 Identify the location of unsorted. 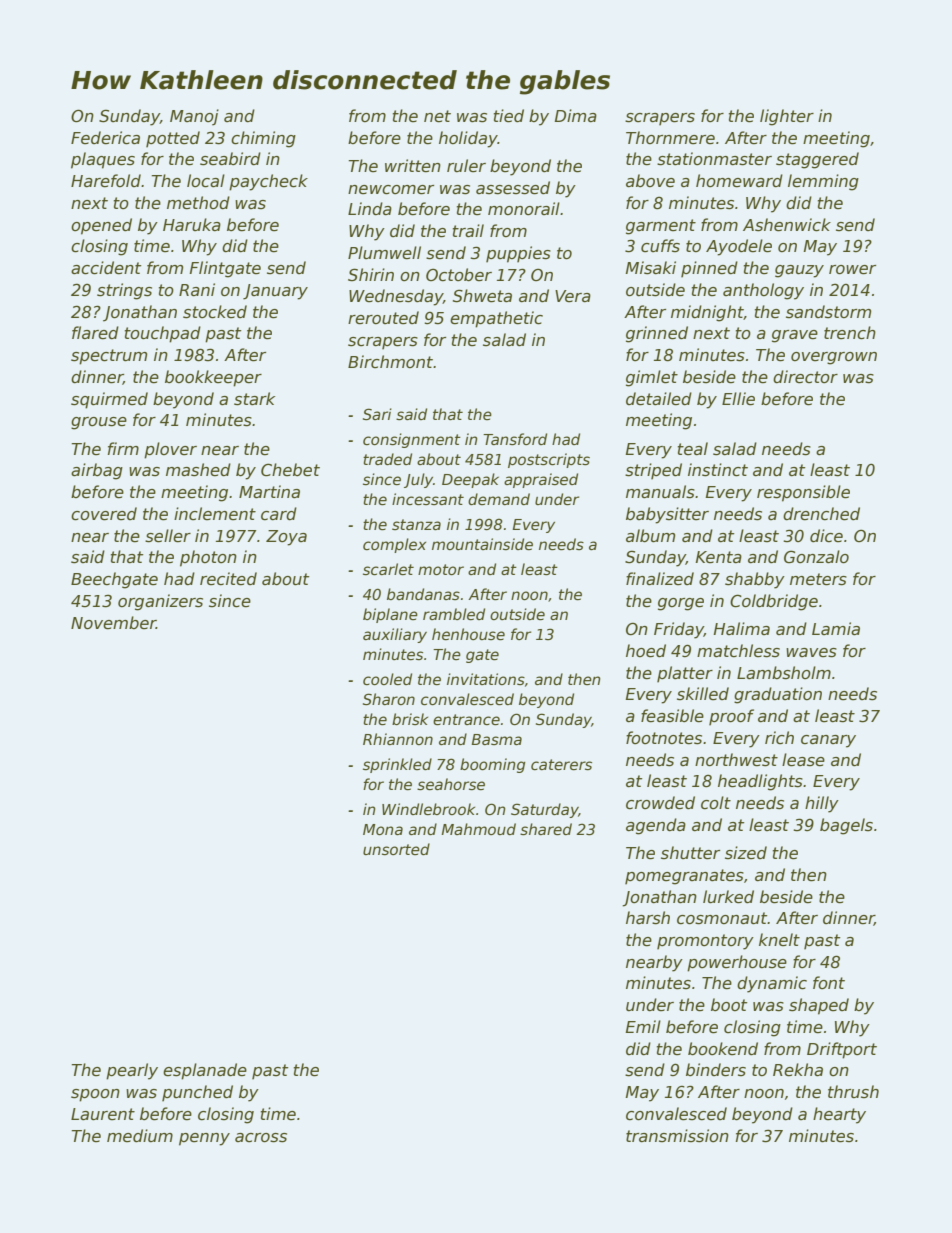
(396, 849).
